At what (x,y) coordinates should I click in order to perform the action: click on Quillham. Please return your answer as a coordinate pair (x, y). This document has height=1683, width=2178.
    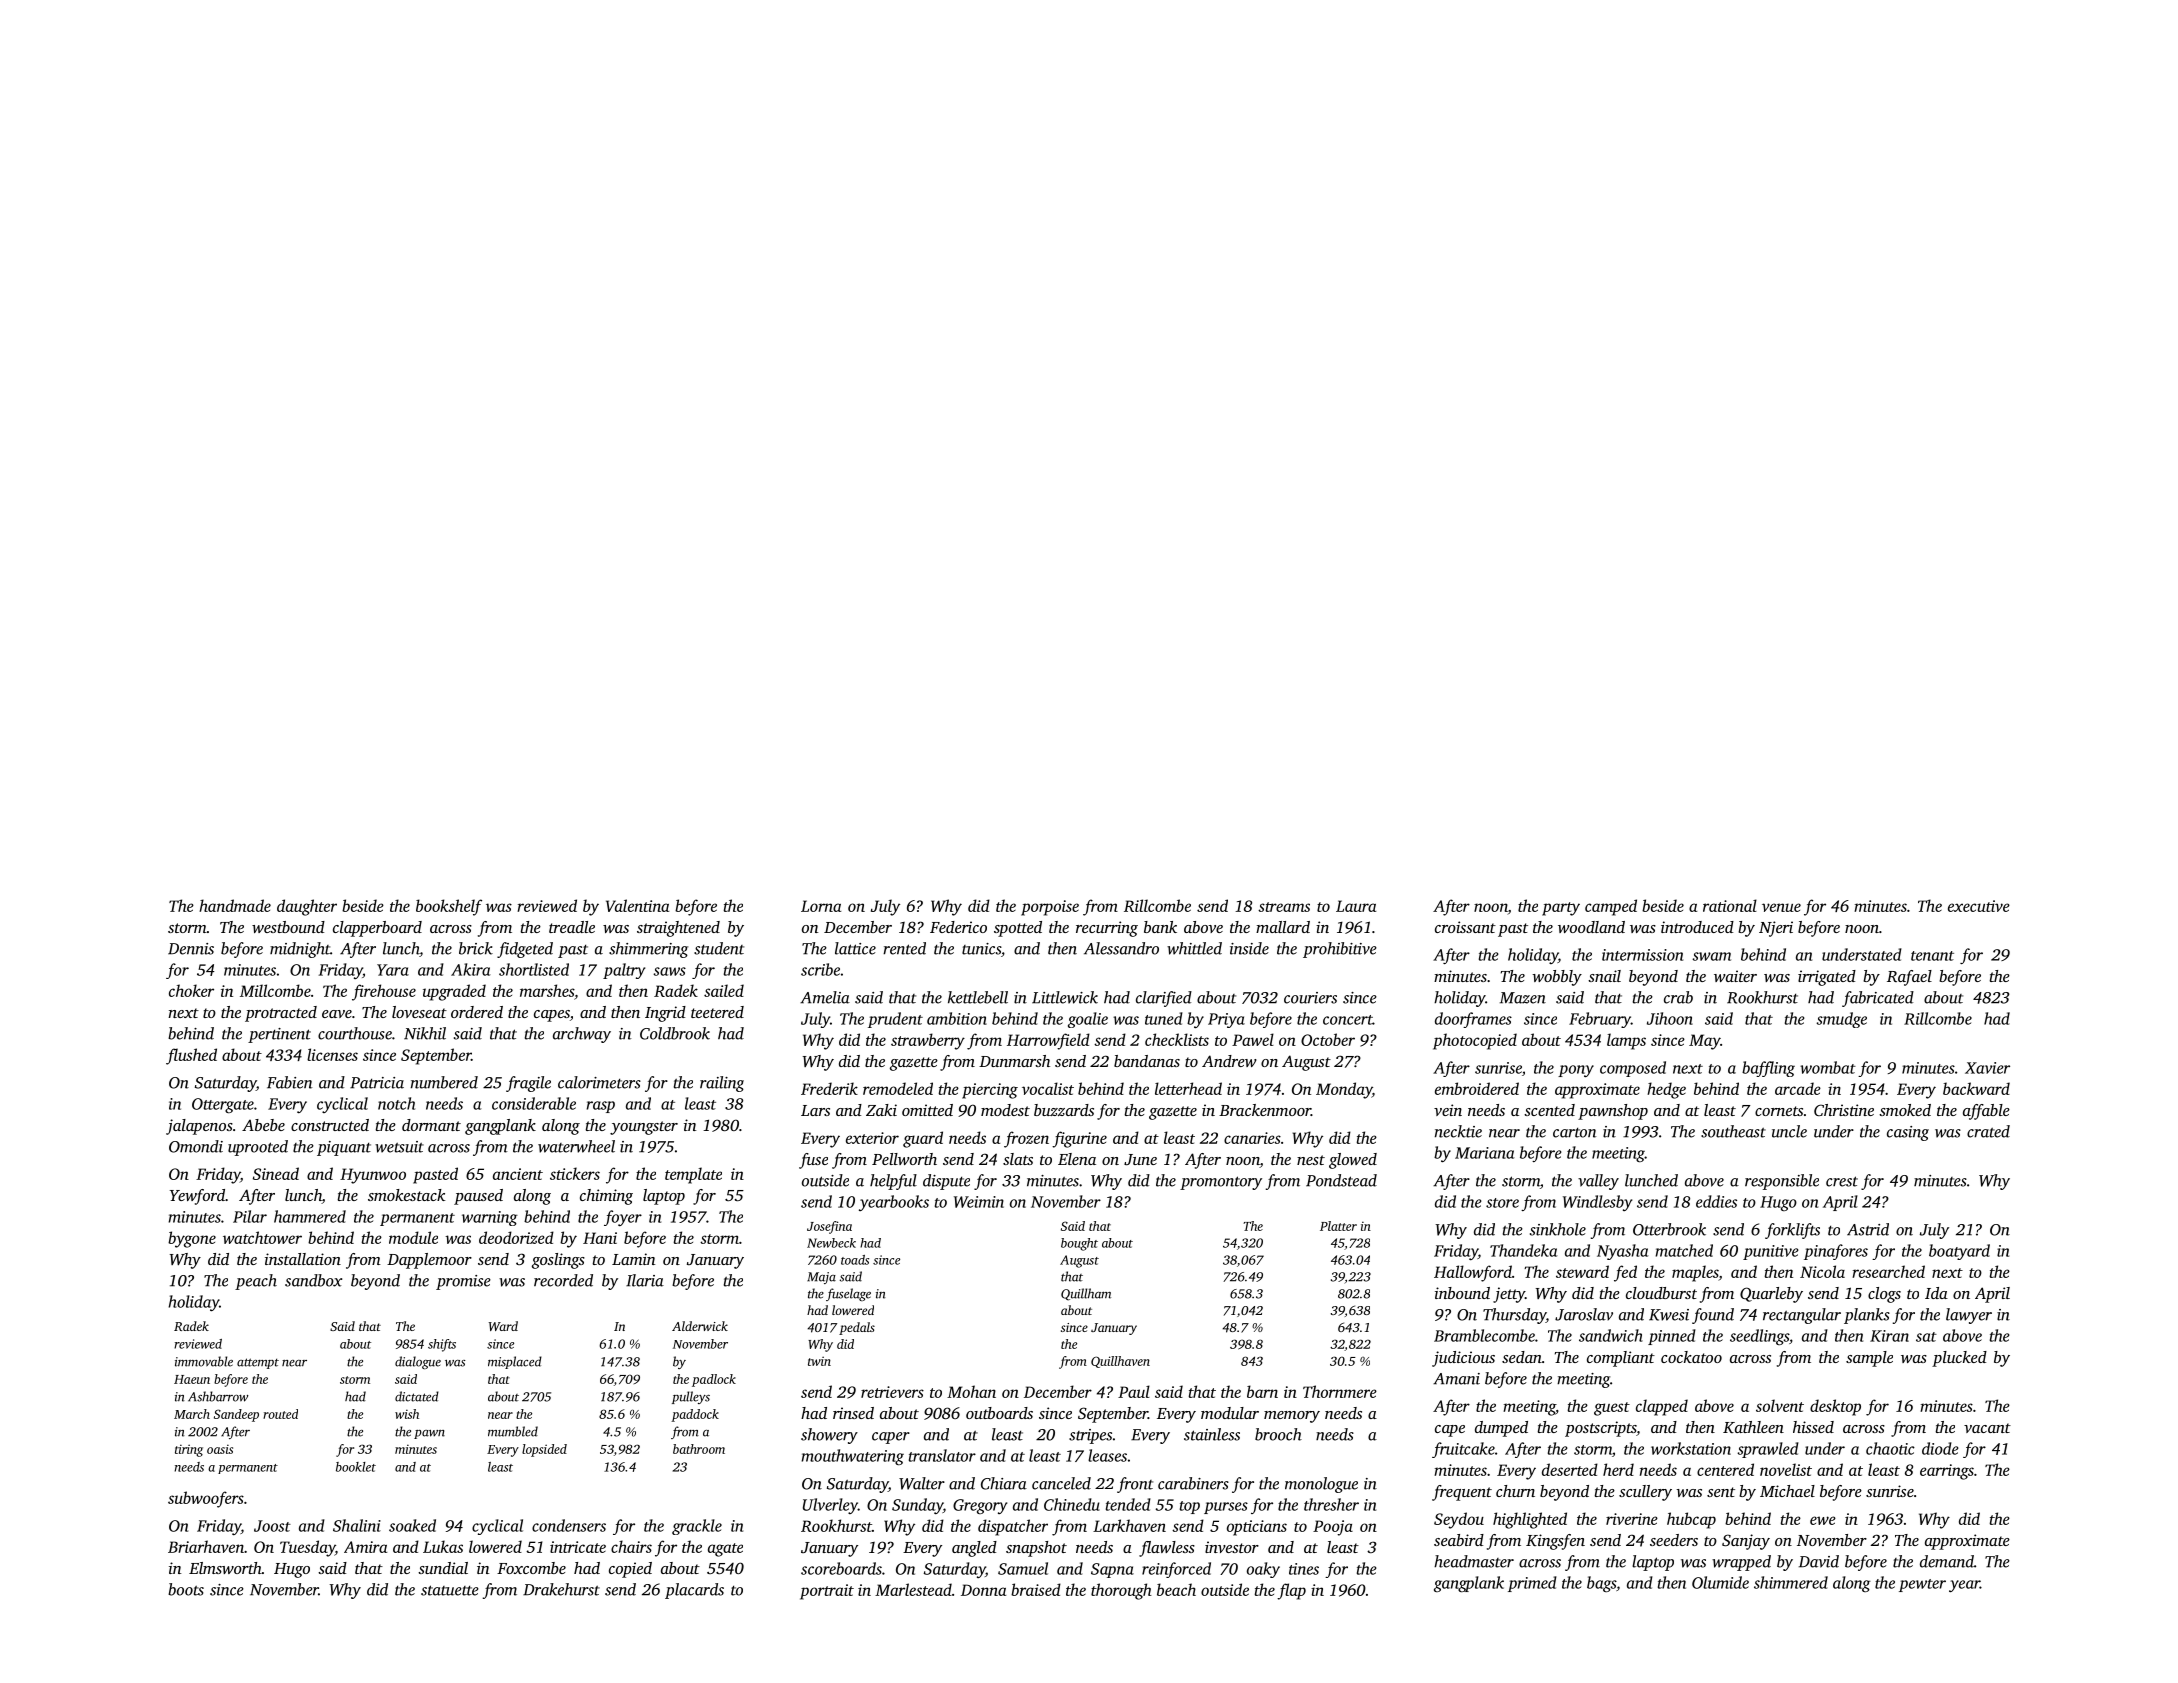
    Looking at the image, I should click on (1086, 1294).
